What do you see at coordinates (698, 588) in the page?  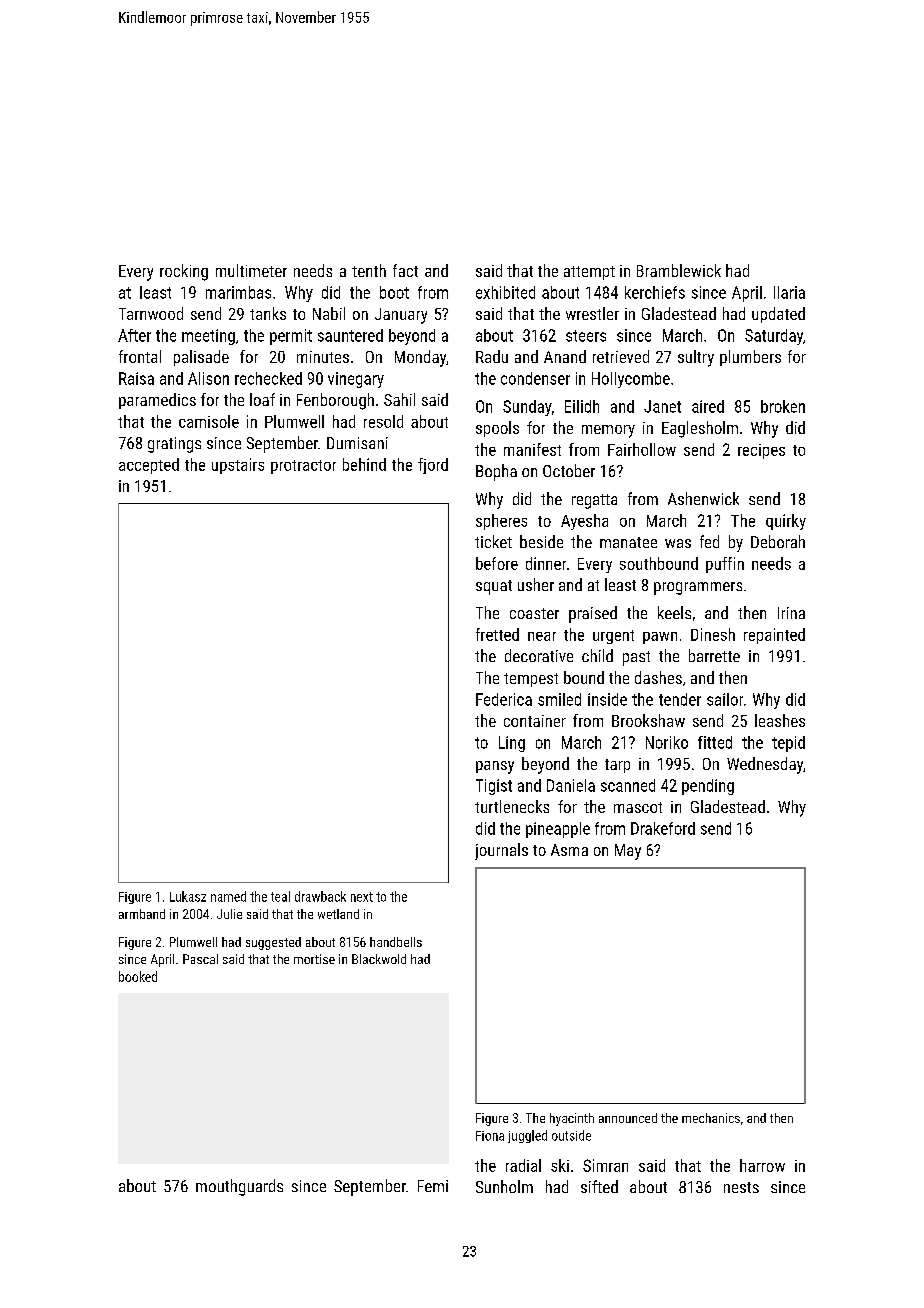 I see `programmers` at bounding box center [698, 588].
